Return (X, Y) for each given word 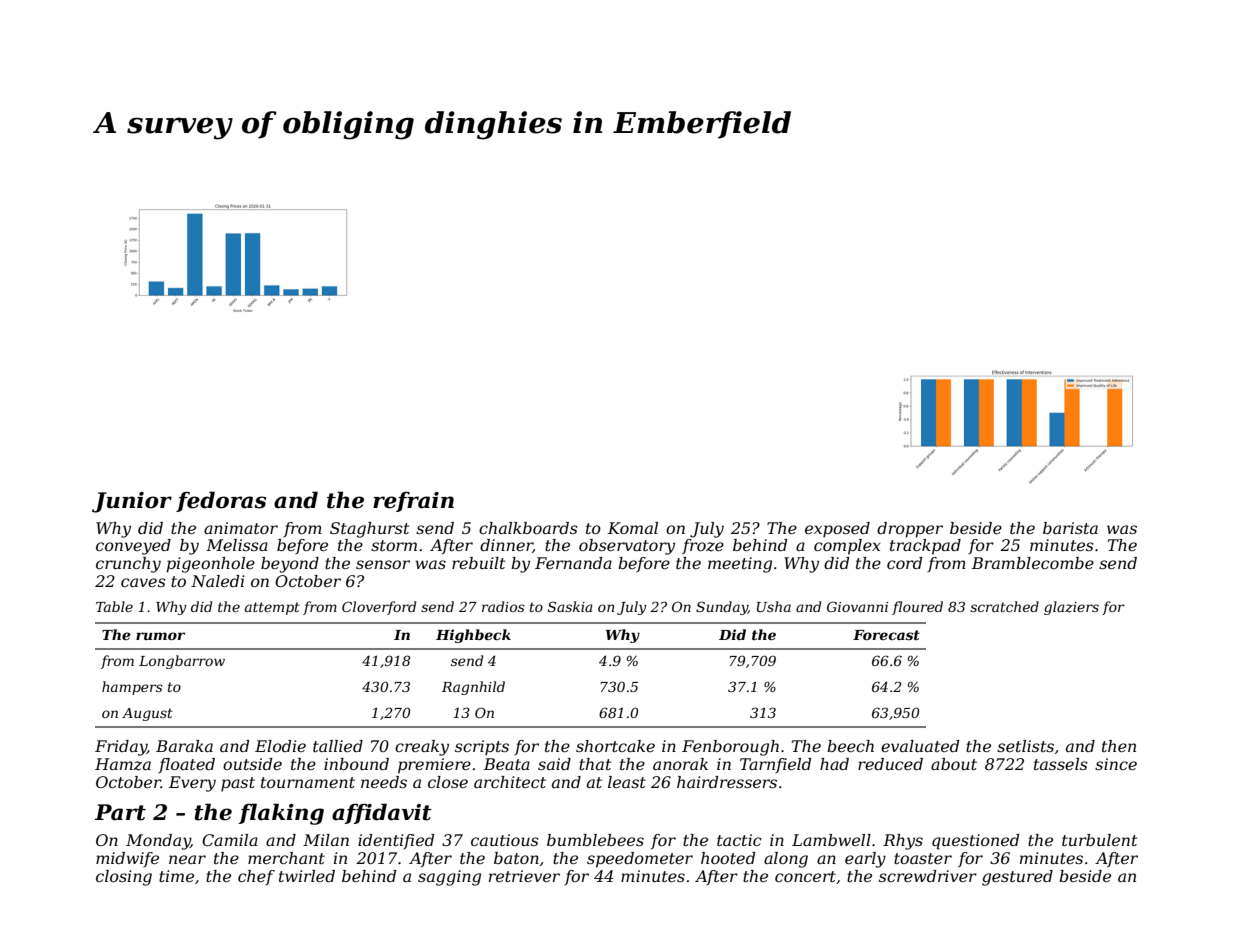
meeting (740, 565)
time (176, 876)
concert (805, 876)
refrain (413, 502)
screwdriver (928, 876)
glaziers (1071, 608)
